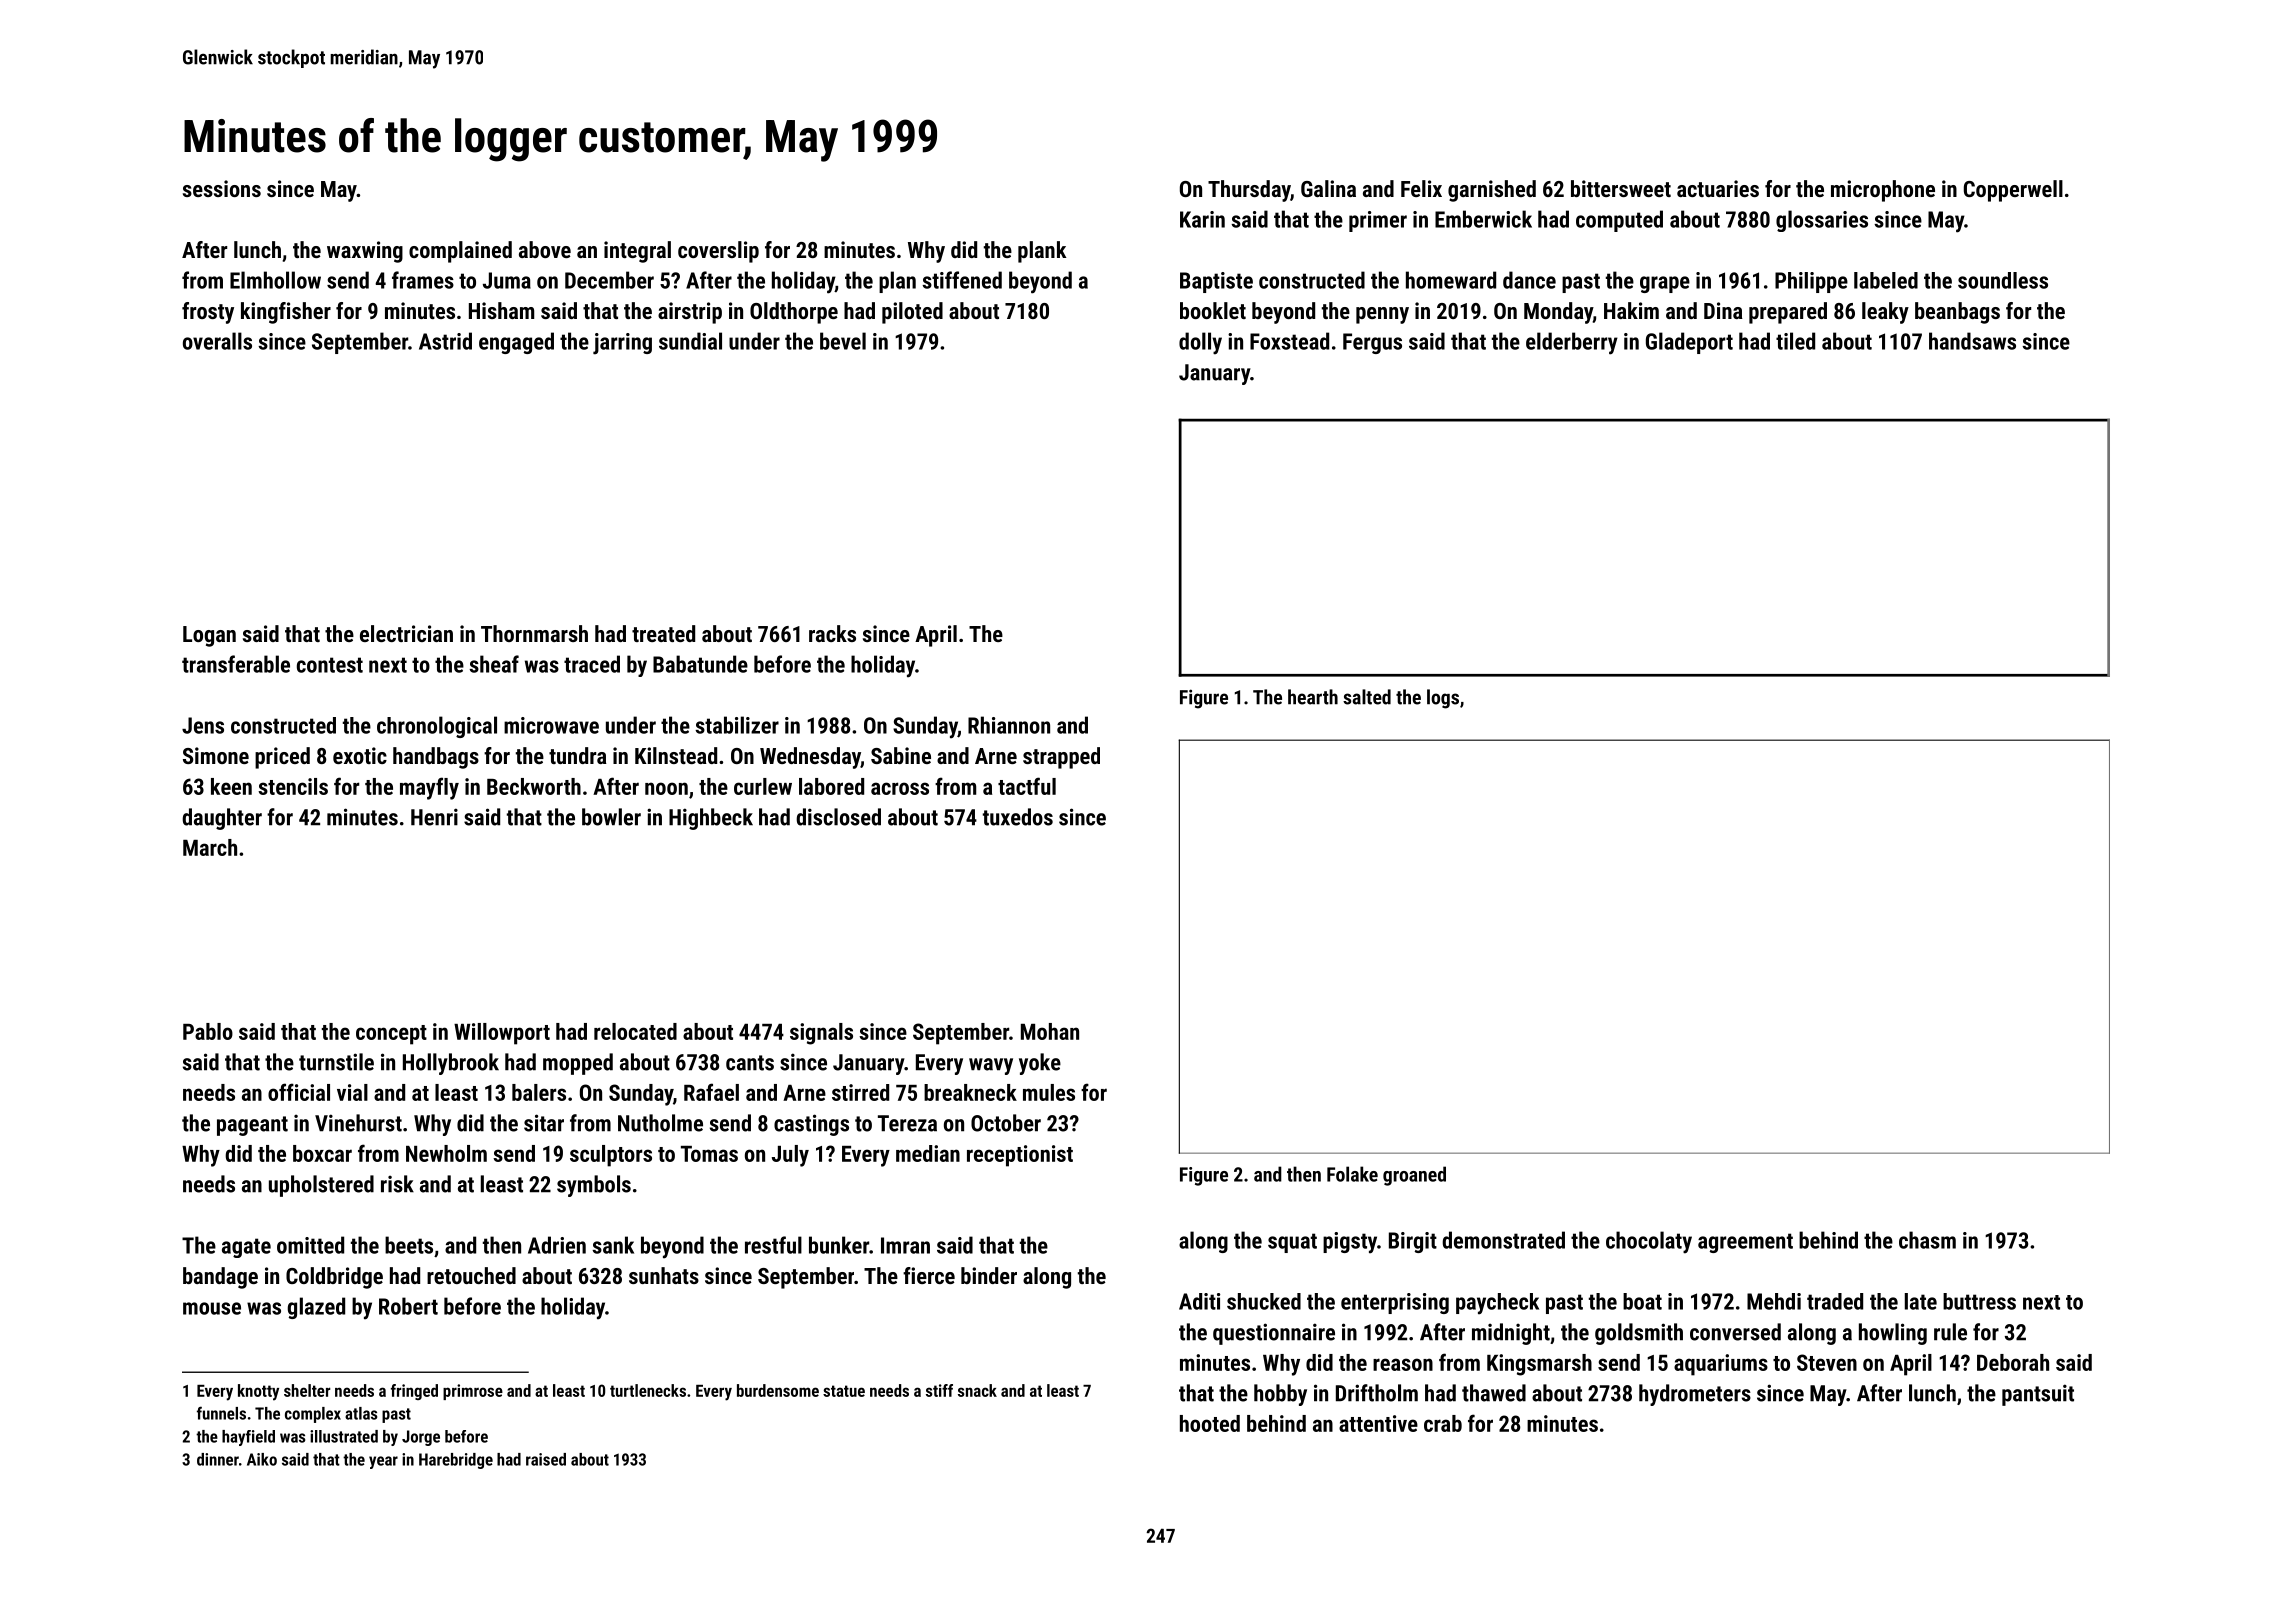  Describe the element at coordinates (832, 633) in the document. I see `racks` at that location.
